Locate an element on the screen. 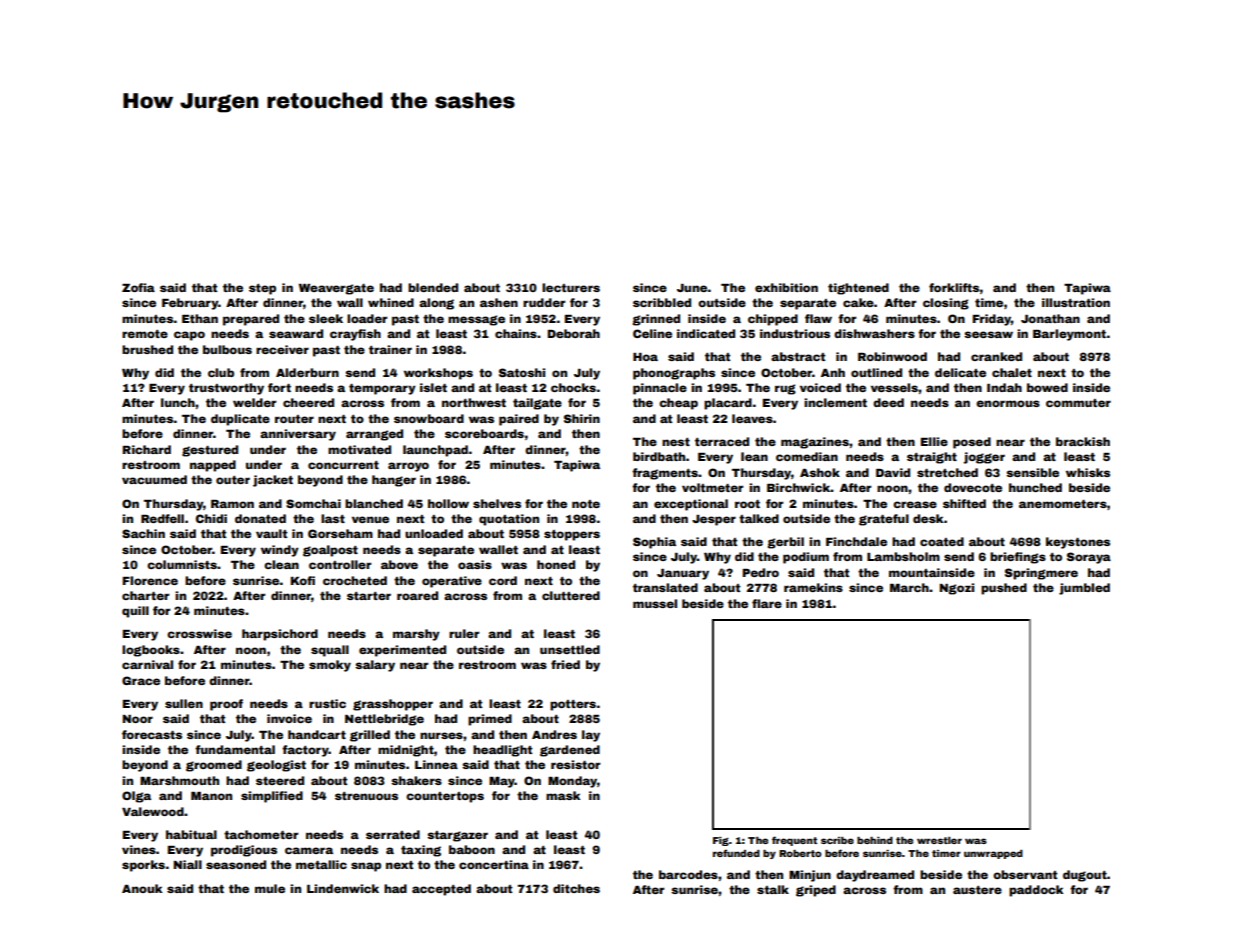 This screenshot has height=952, width=1233. pushed is located at coordinates (1004, 589).
